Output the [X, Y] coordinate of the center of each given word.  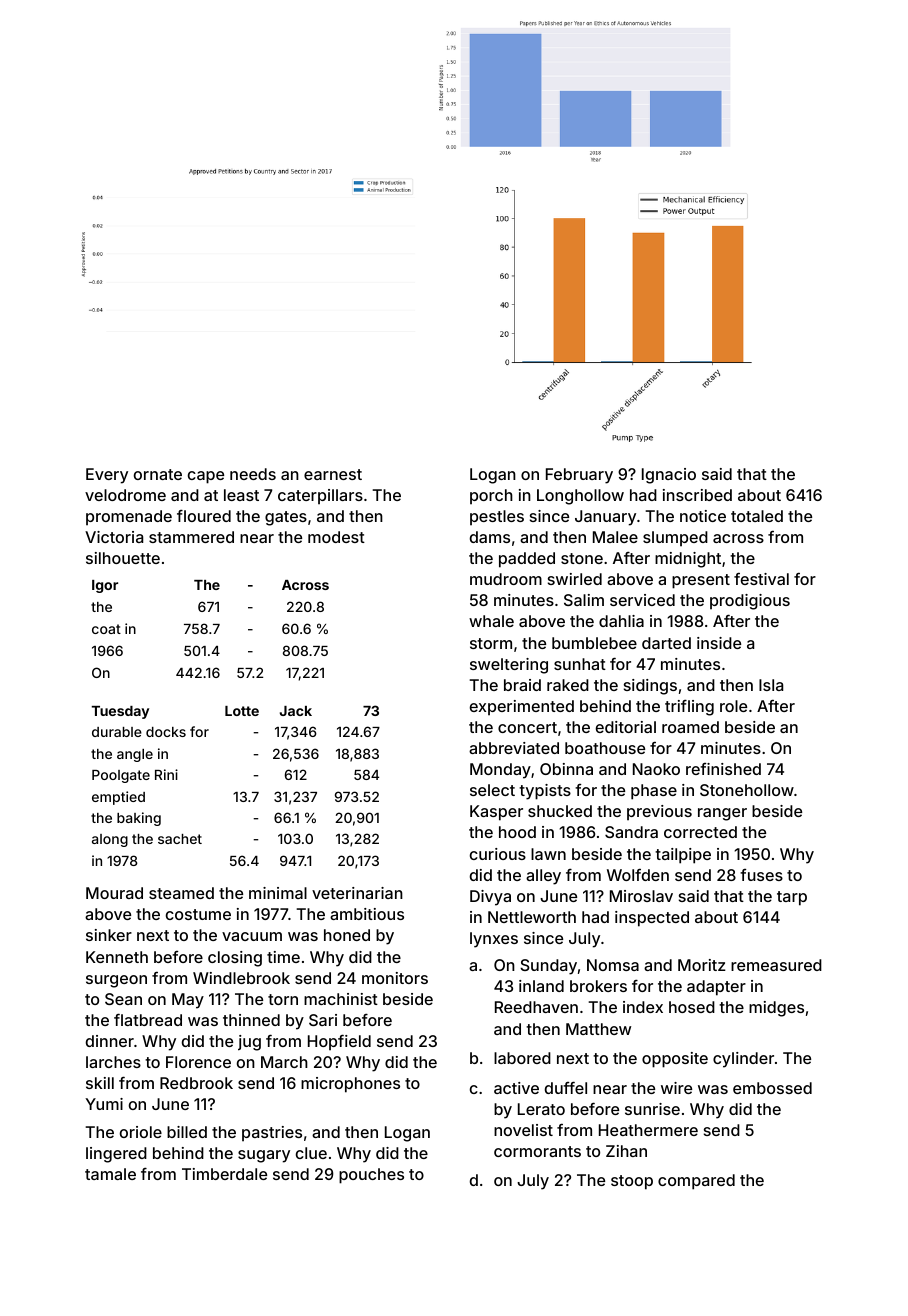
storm [491, 643]
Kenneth [117, 957]
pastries [272, 1134]
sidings [650, 687]
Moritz [702, 965]
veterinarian [357, 893]
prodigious [750, 602]
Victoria [114, 537]
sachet [180, 839]
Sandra [631, 832]
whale [491, 621]
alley [543, 877]
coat [106, 629]
